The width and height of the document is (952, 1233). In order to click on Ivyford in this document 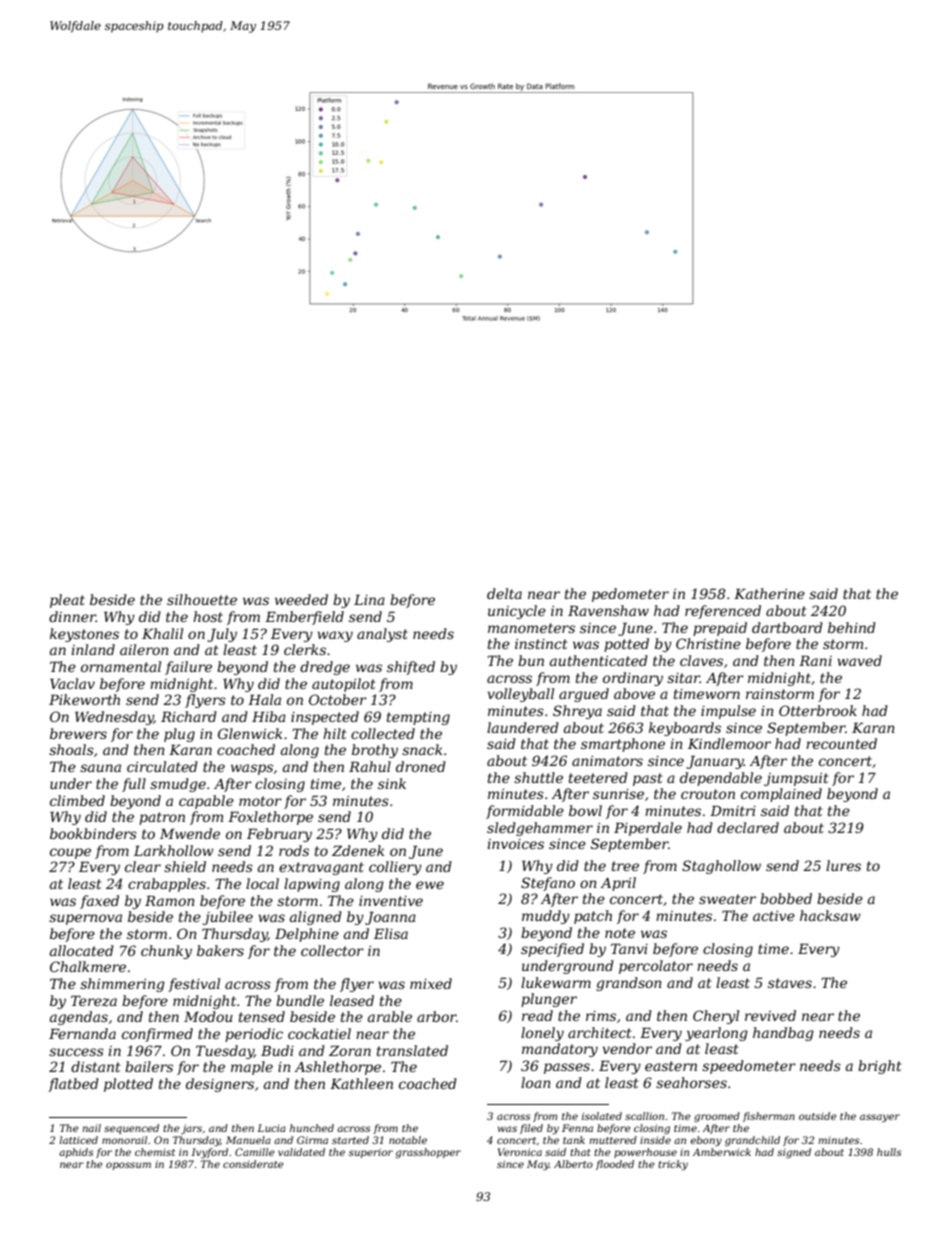, I will do `click(209, 1153)`.
